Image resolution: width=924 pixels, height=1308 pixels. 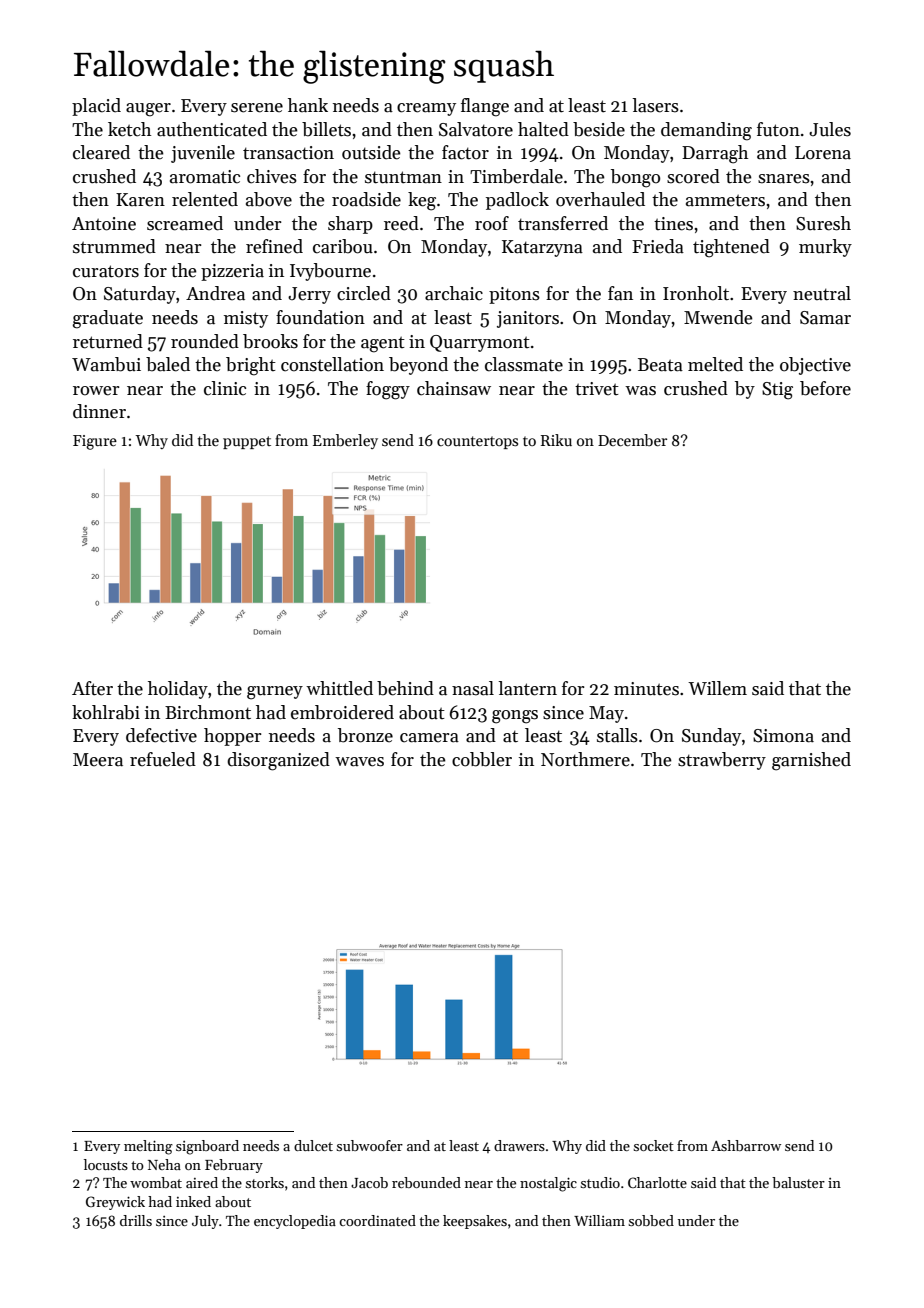 I want to click on disorganized, so click(x=278, y=761).
